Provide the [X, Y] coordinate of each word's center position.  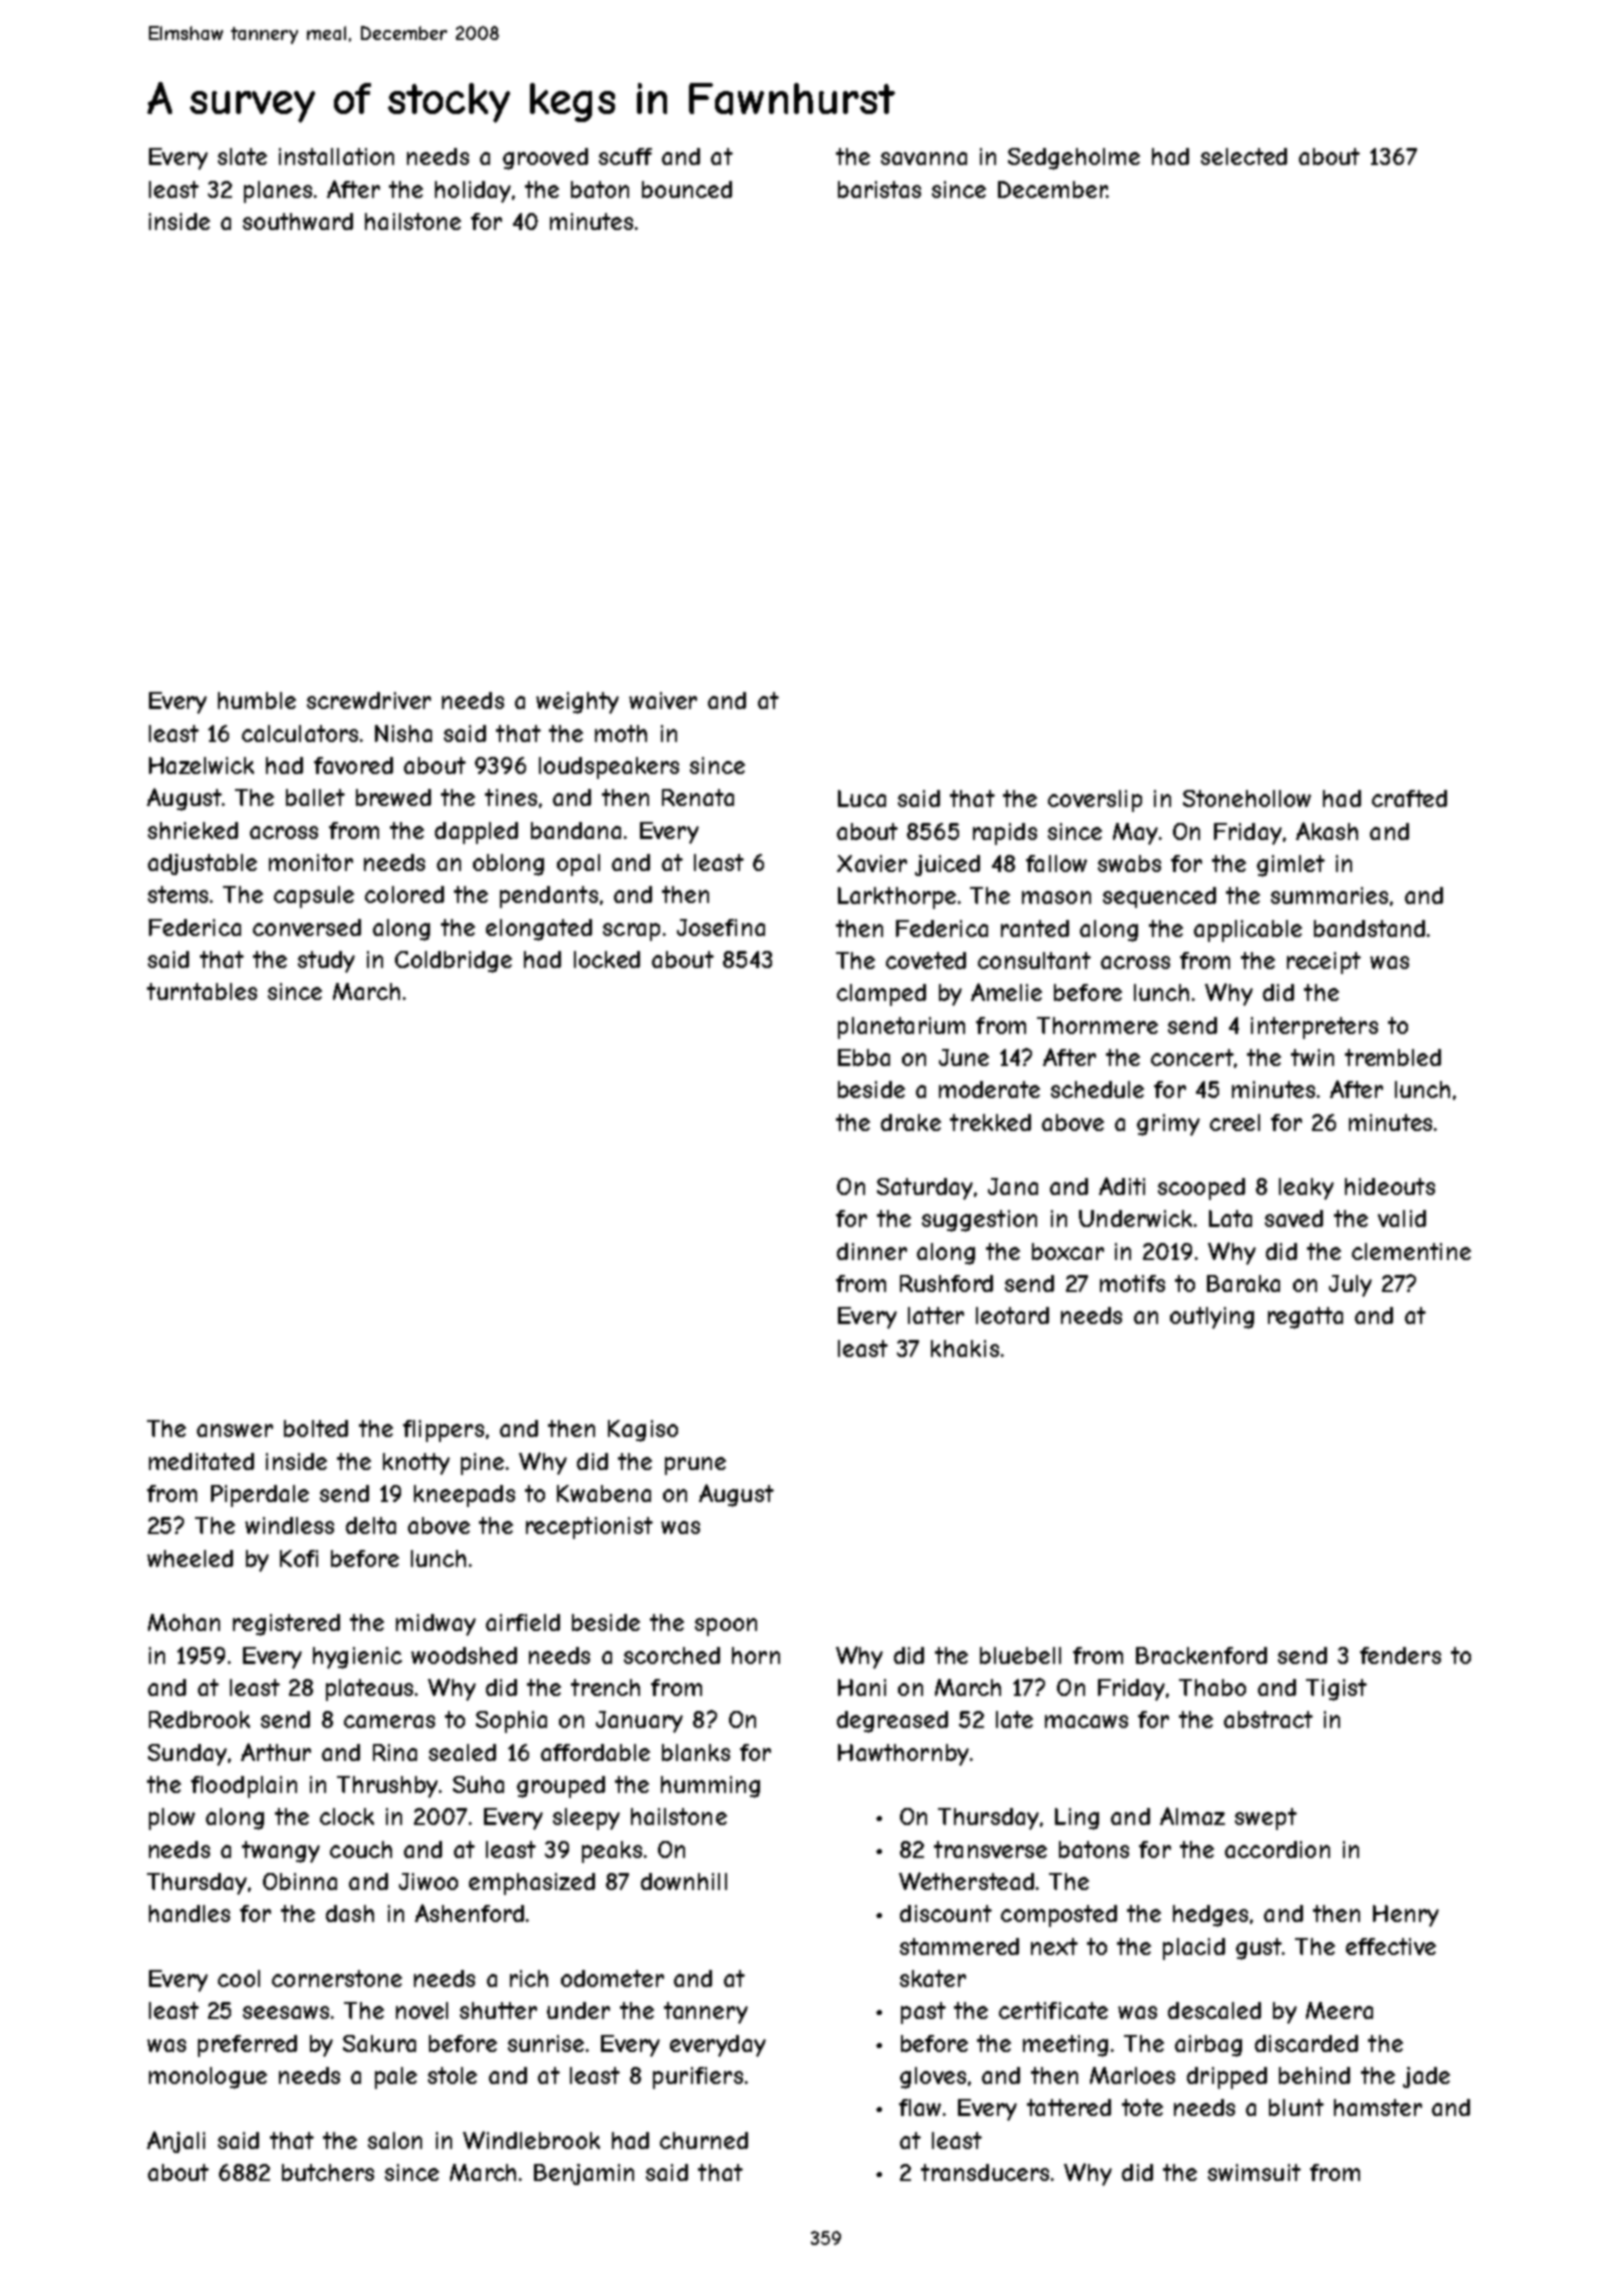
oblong [508, 865]
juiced [947, 865]
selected [1244, 156]
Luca [862, 798]
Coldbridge [453, 962]
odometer [612, 1978]
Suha [478, 1784]
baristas [879, 189]
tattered [1069, 2107]
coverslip [1095, 801]
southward [298, 221]
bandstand [1369, 928]
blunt [1296, 2107]
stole [452, 2075]
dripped [1227, 2078]
